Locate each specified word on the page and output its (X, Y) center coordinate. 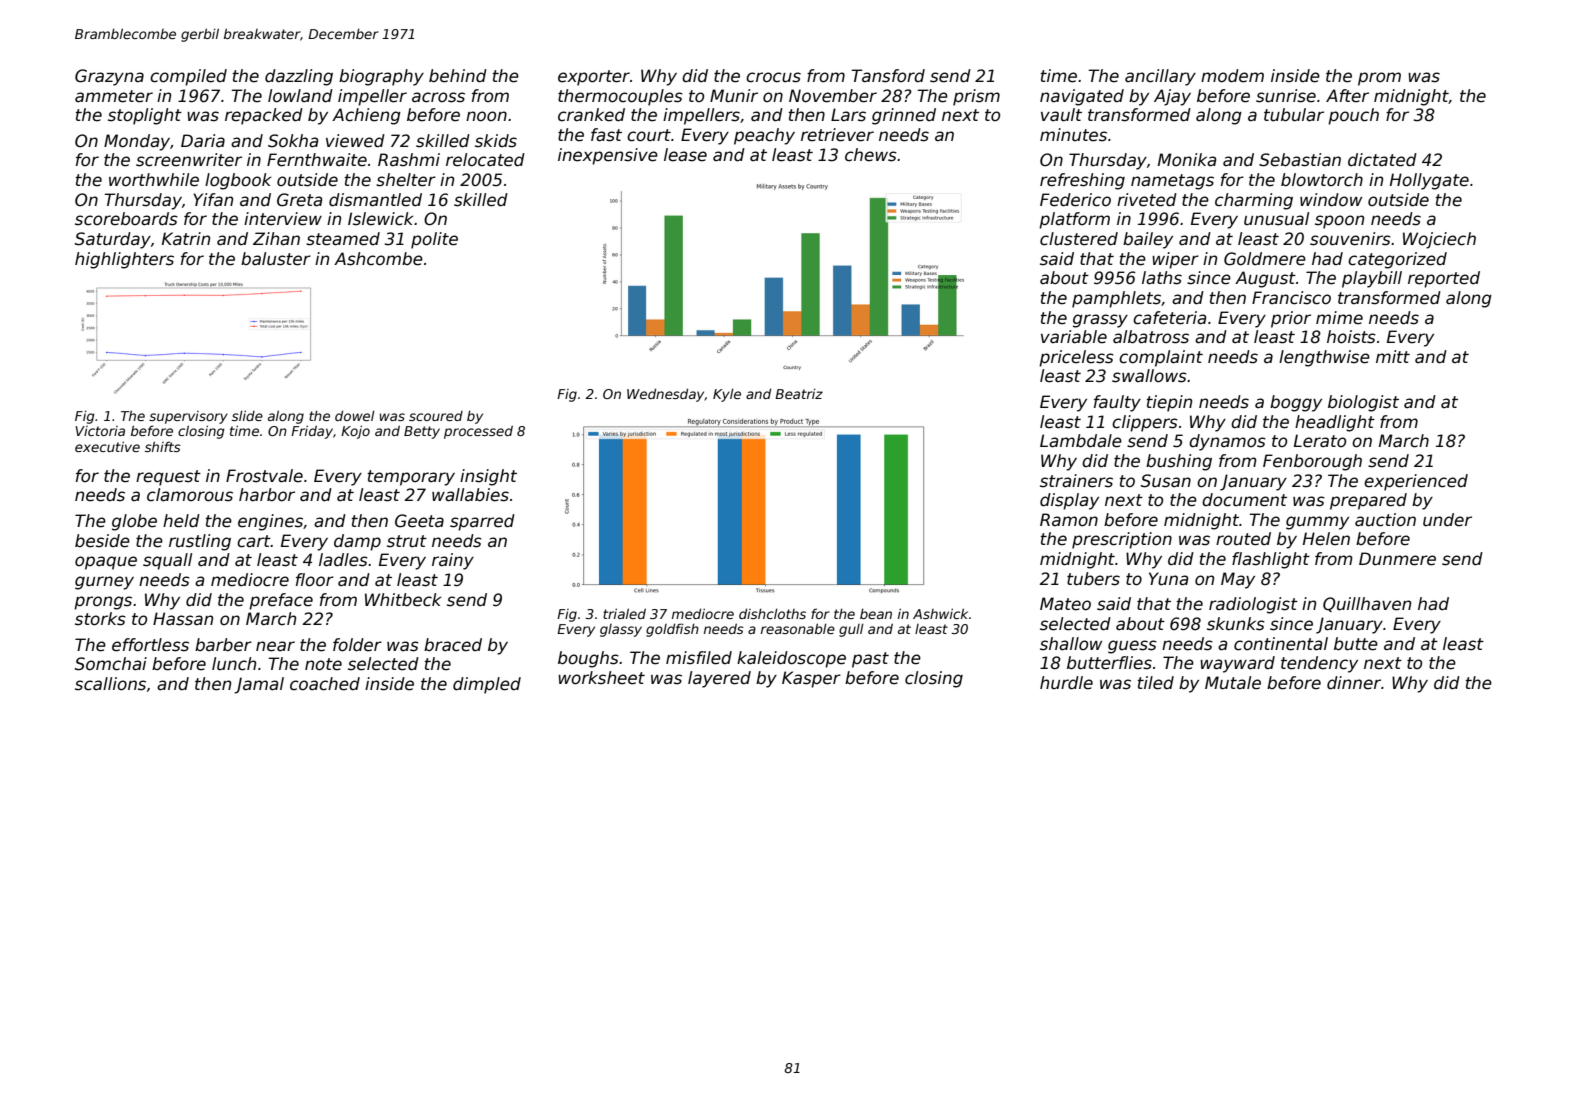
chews (871, 155)
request (168, 478)
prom (1379, 79)
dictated (1382, 160)
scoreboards (126, 219)
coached (325, 684)
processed (478, 432)
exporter (594, 78)
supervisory (188, 417)
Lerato (1320, 441)
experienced (1416, 482)
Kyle (727, 395)
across (438, 97)
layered (719, 679)
